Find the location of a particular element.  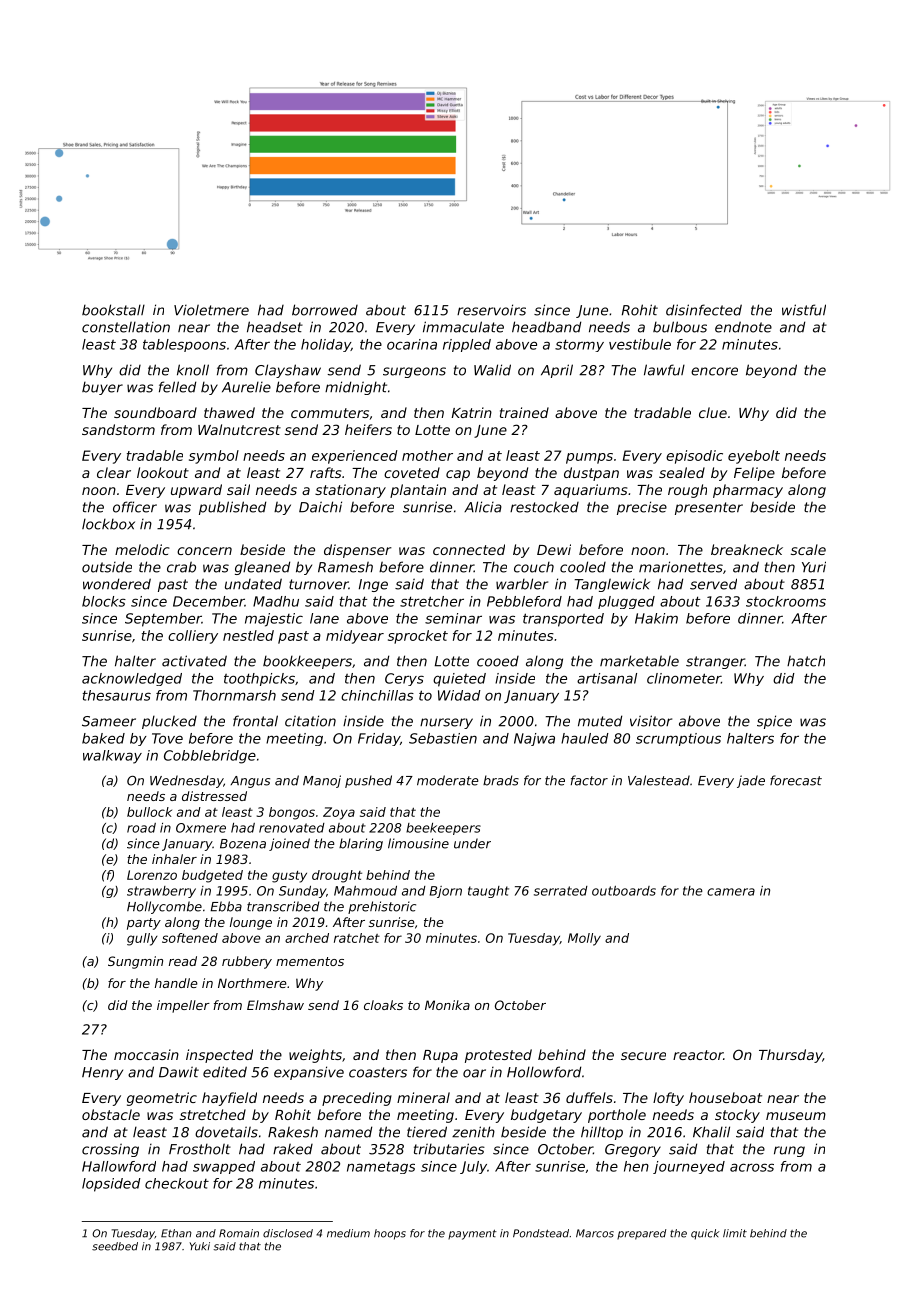

swapped is located at coordinates (224, 1167).
